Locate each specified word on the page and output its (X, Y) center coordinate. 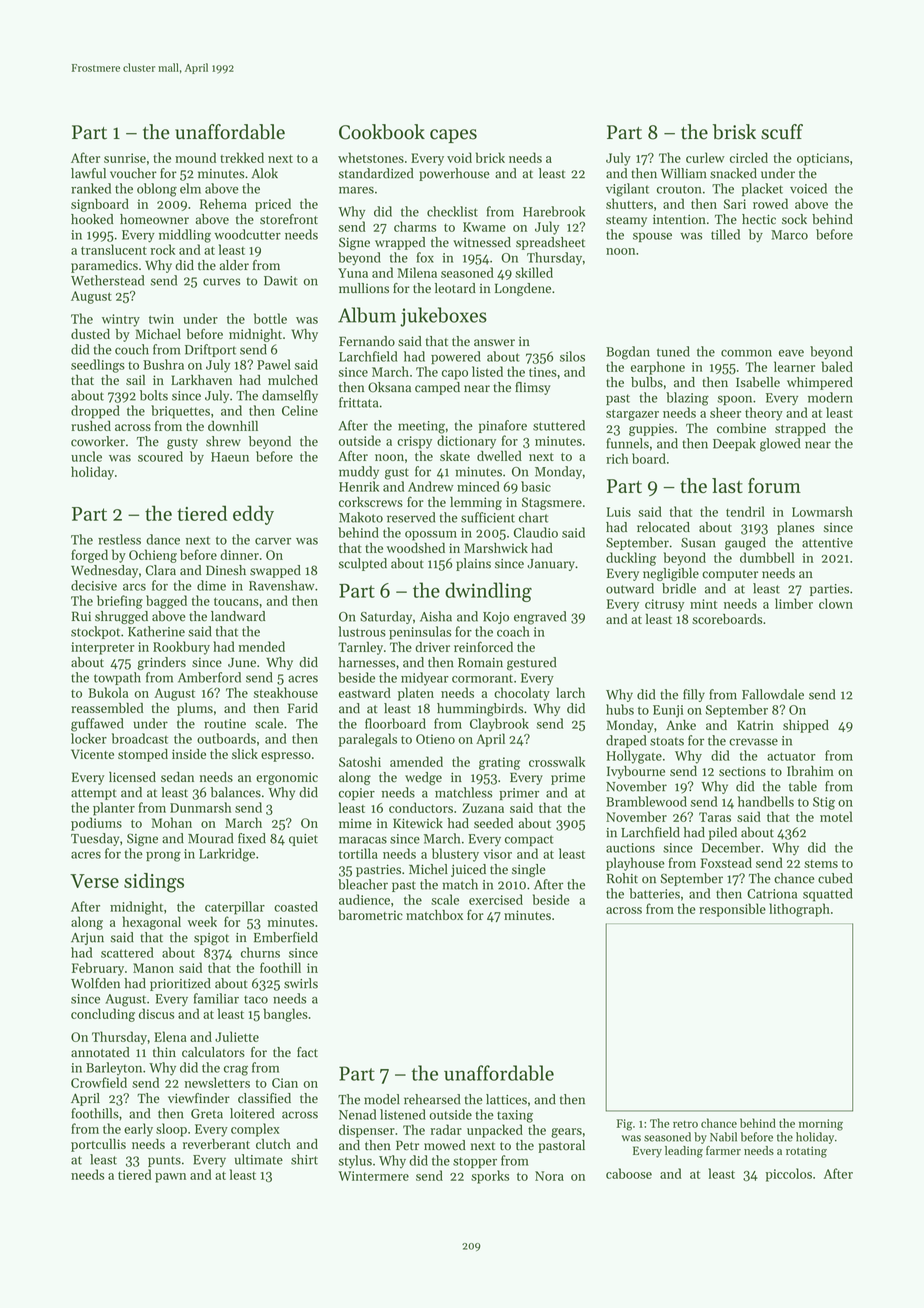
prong (163, 856)
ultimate (259, 1159)
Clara (161, 570)
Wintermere (373, 1176)
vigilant (627, 190)
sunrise (125, 158)
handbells (766, 801)
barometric (370, 915)
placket (762, 189)
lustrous (362, 631)
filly (694, 695)
